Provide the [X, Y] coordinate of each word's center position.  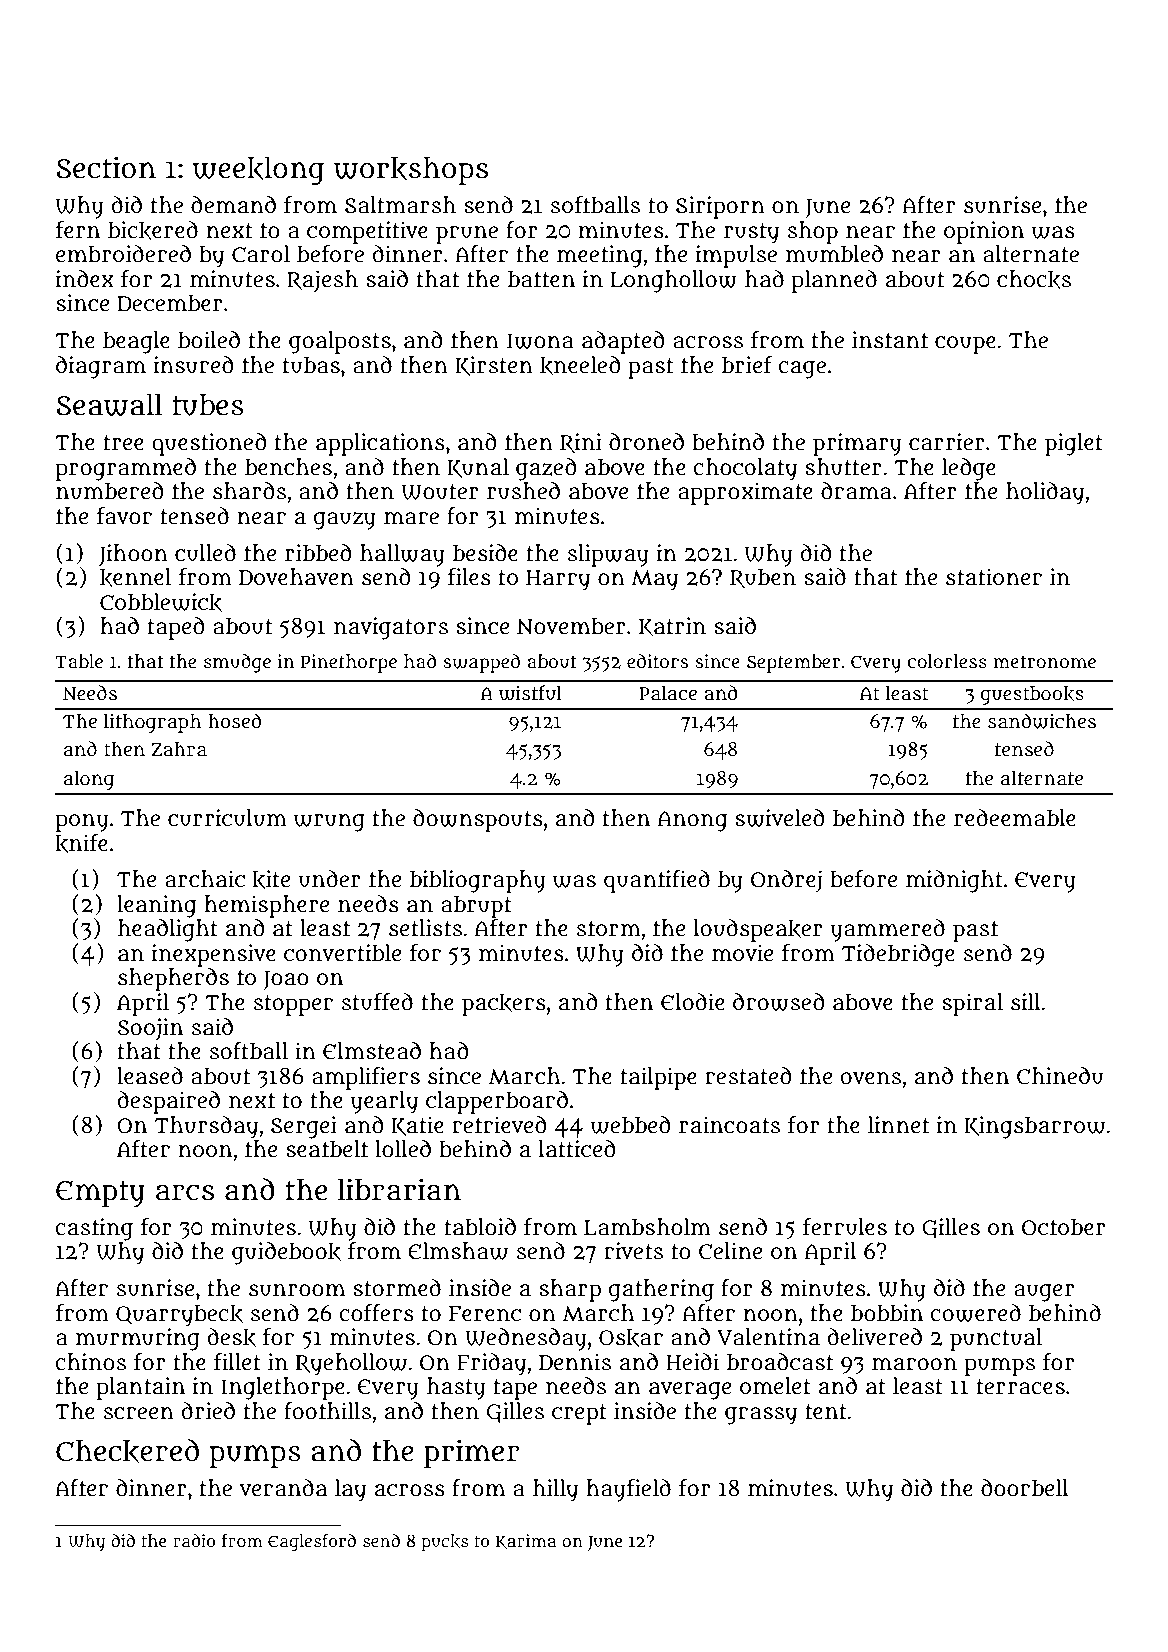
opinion [984, 232]
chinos [90, 1362]
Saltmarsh [400, 205]
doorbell [1025, 1488]
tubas [311, 365]
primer [472, 1453]
